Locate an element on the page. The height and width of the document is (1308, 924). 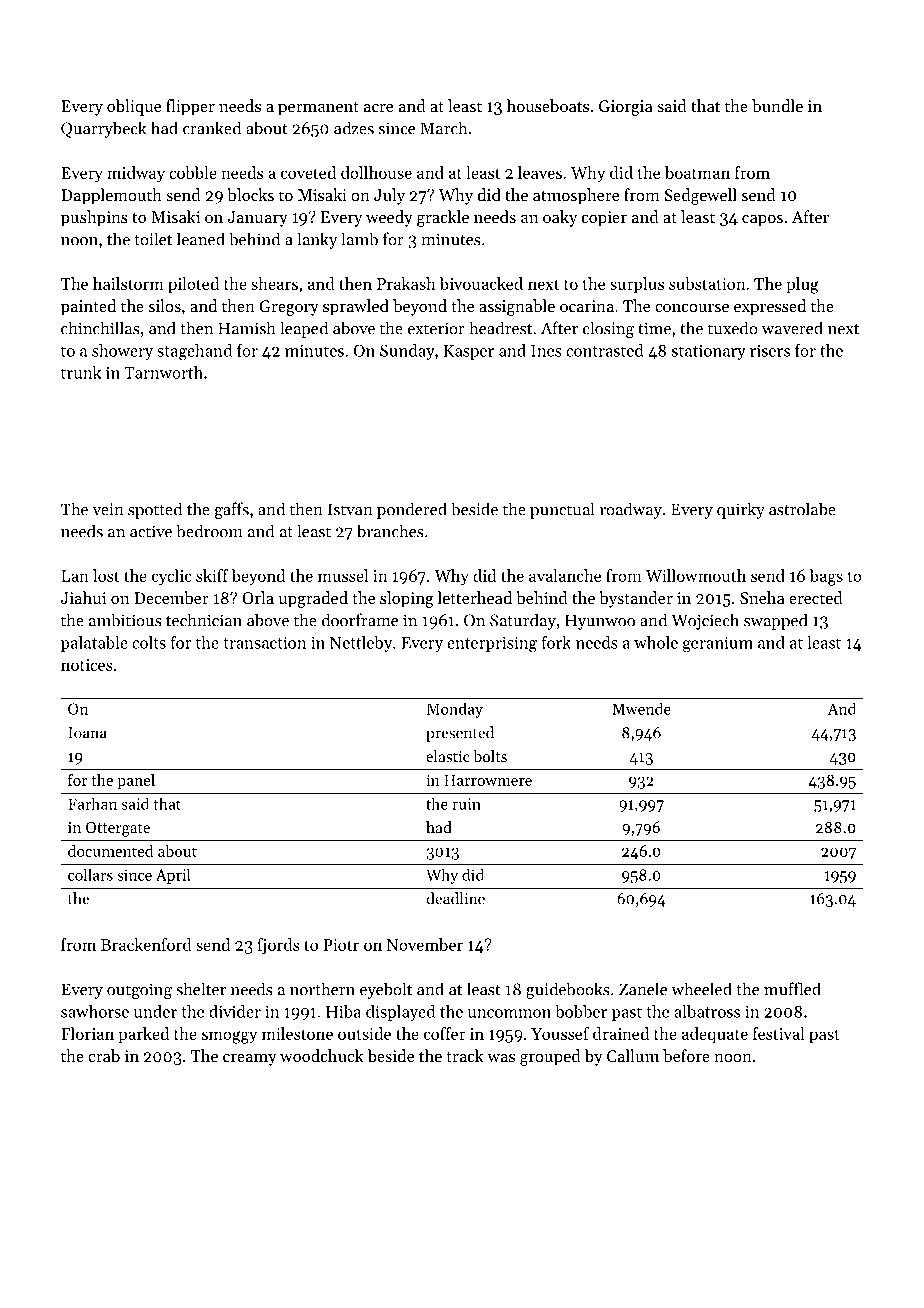
oaky is located at coordinates (560, 218).
